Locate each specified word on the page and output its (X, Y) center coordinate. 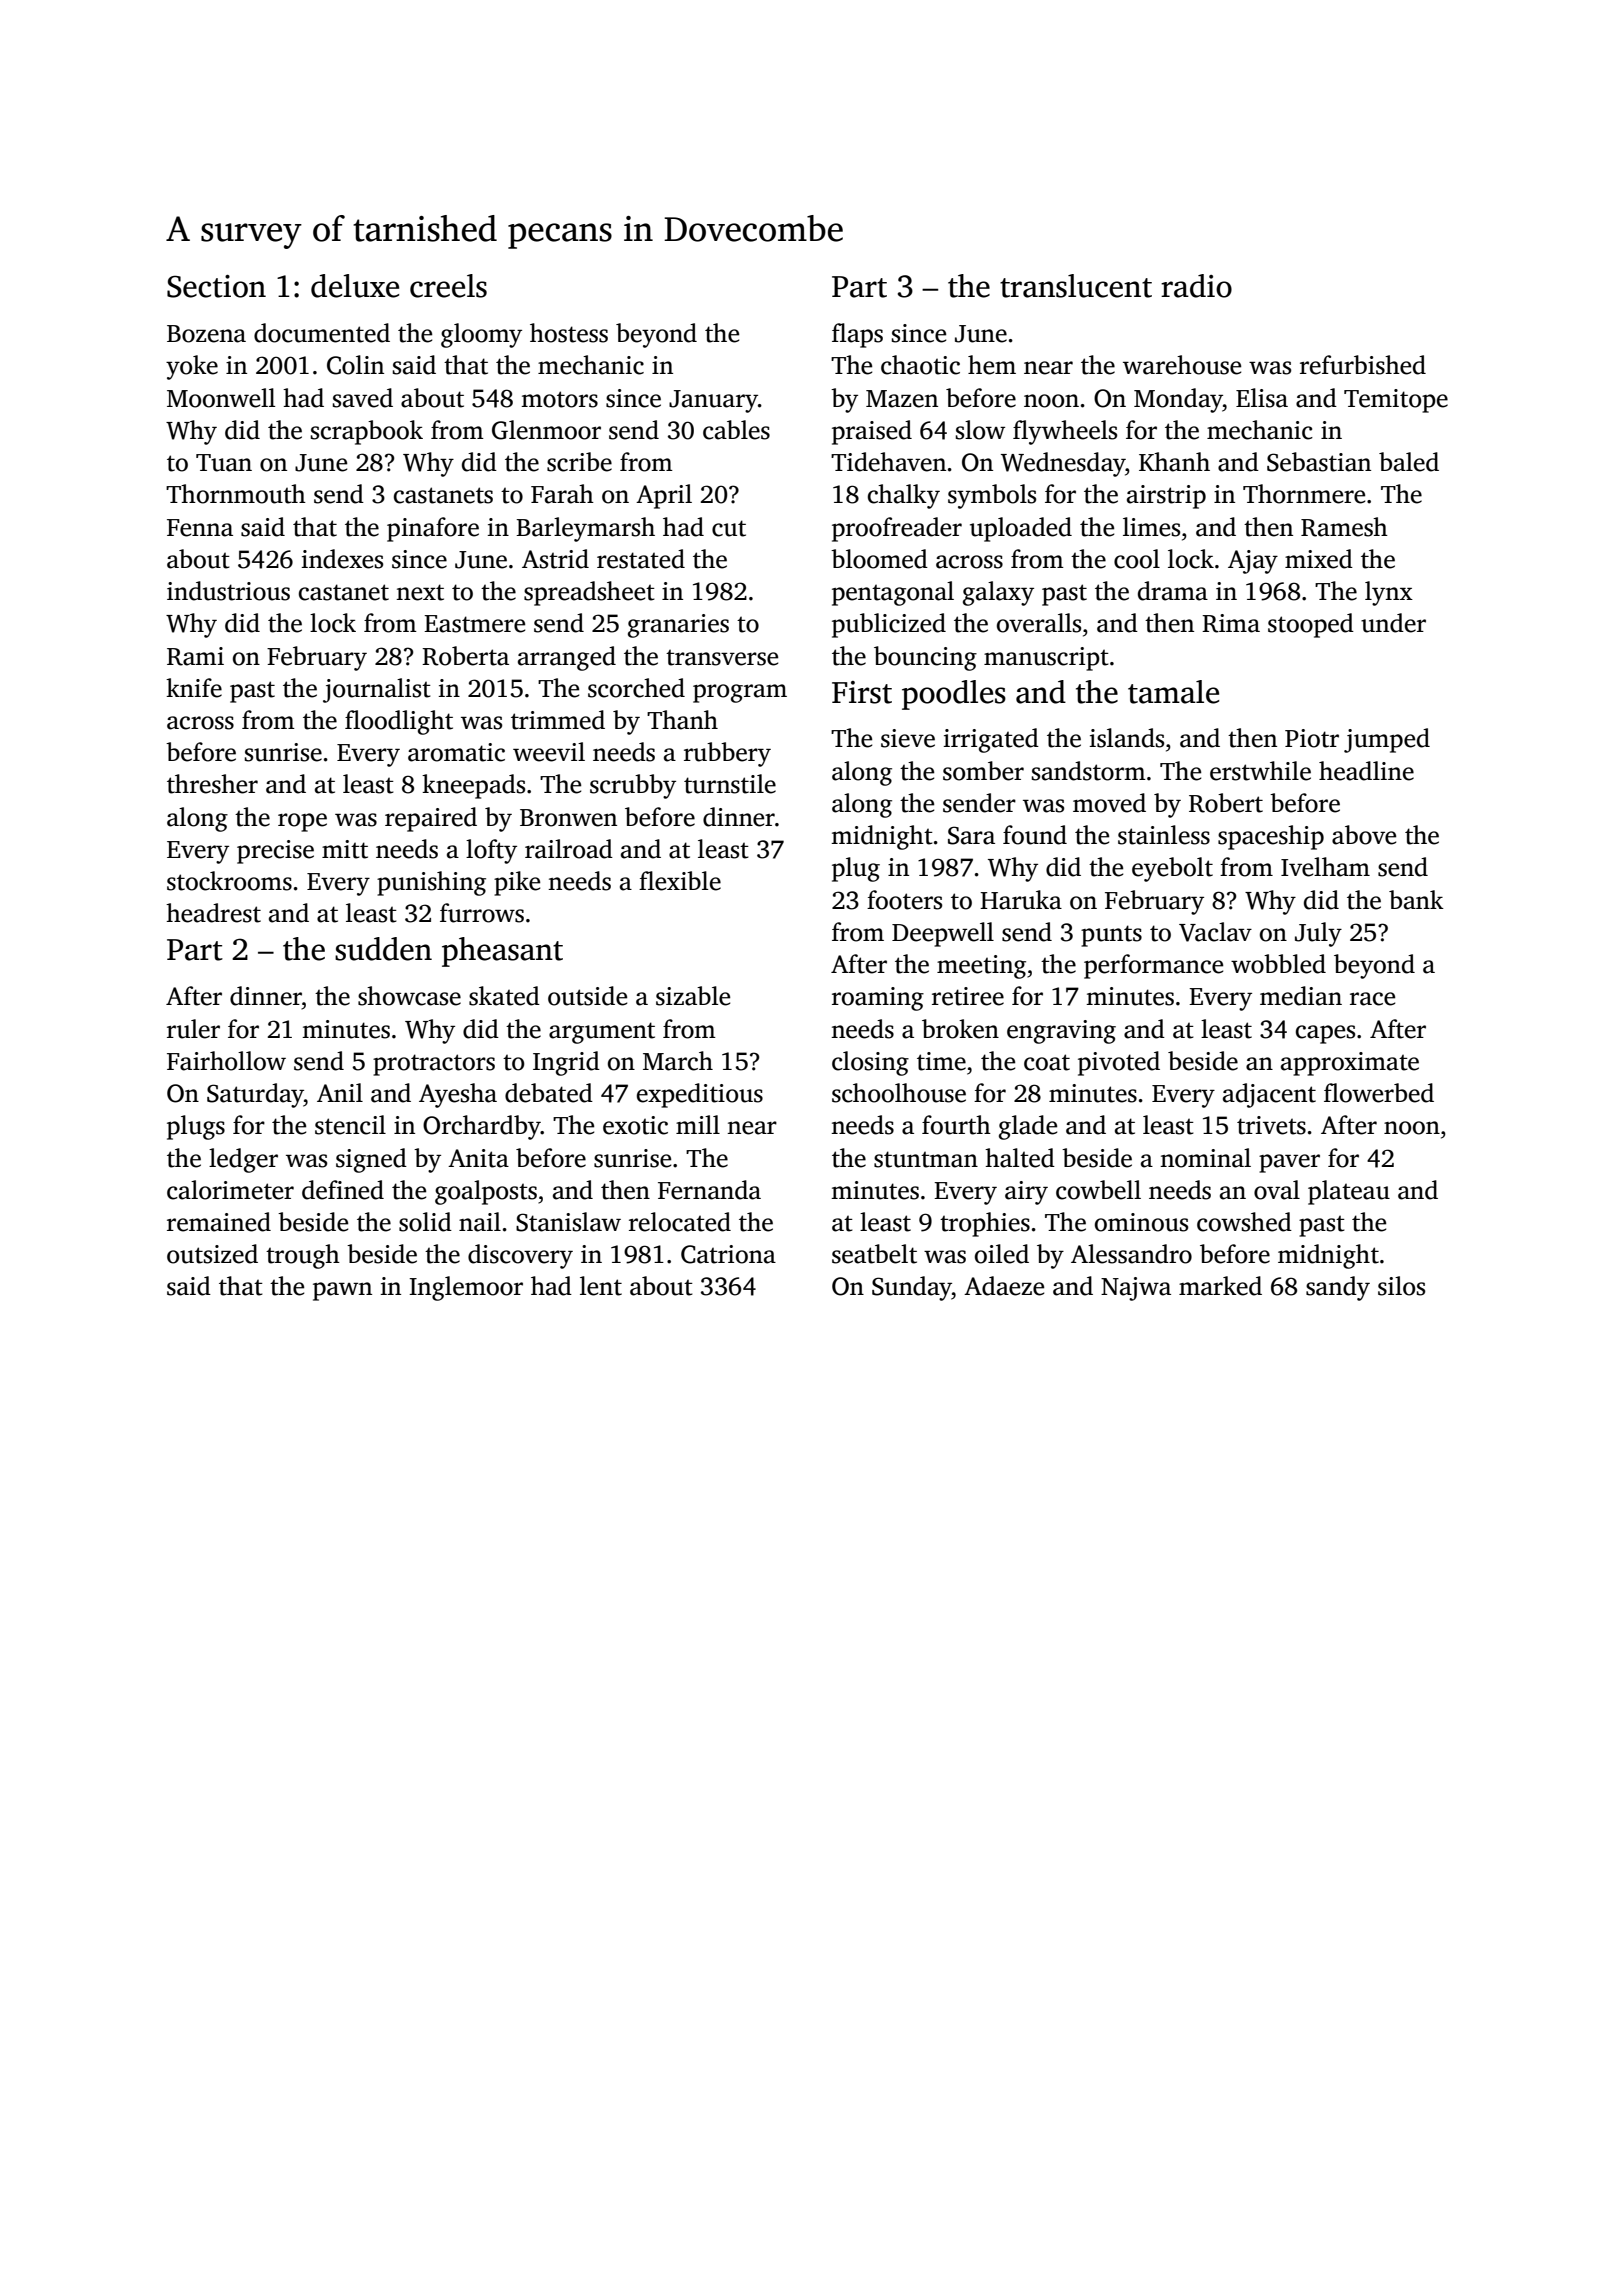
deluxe (355, 286)
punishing (431, 883)
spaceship (1271, 837)
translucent (1076, 286)
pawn (342, 1291)
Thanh (682, 720)
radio (1196, 286)
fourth (956, 1125)
